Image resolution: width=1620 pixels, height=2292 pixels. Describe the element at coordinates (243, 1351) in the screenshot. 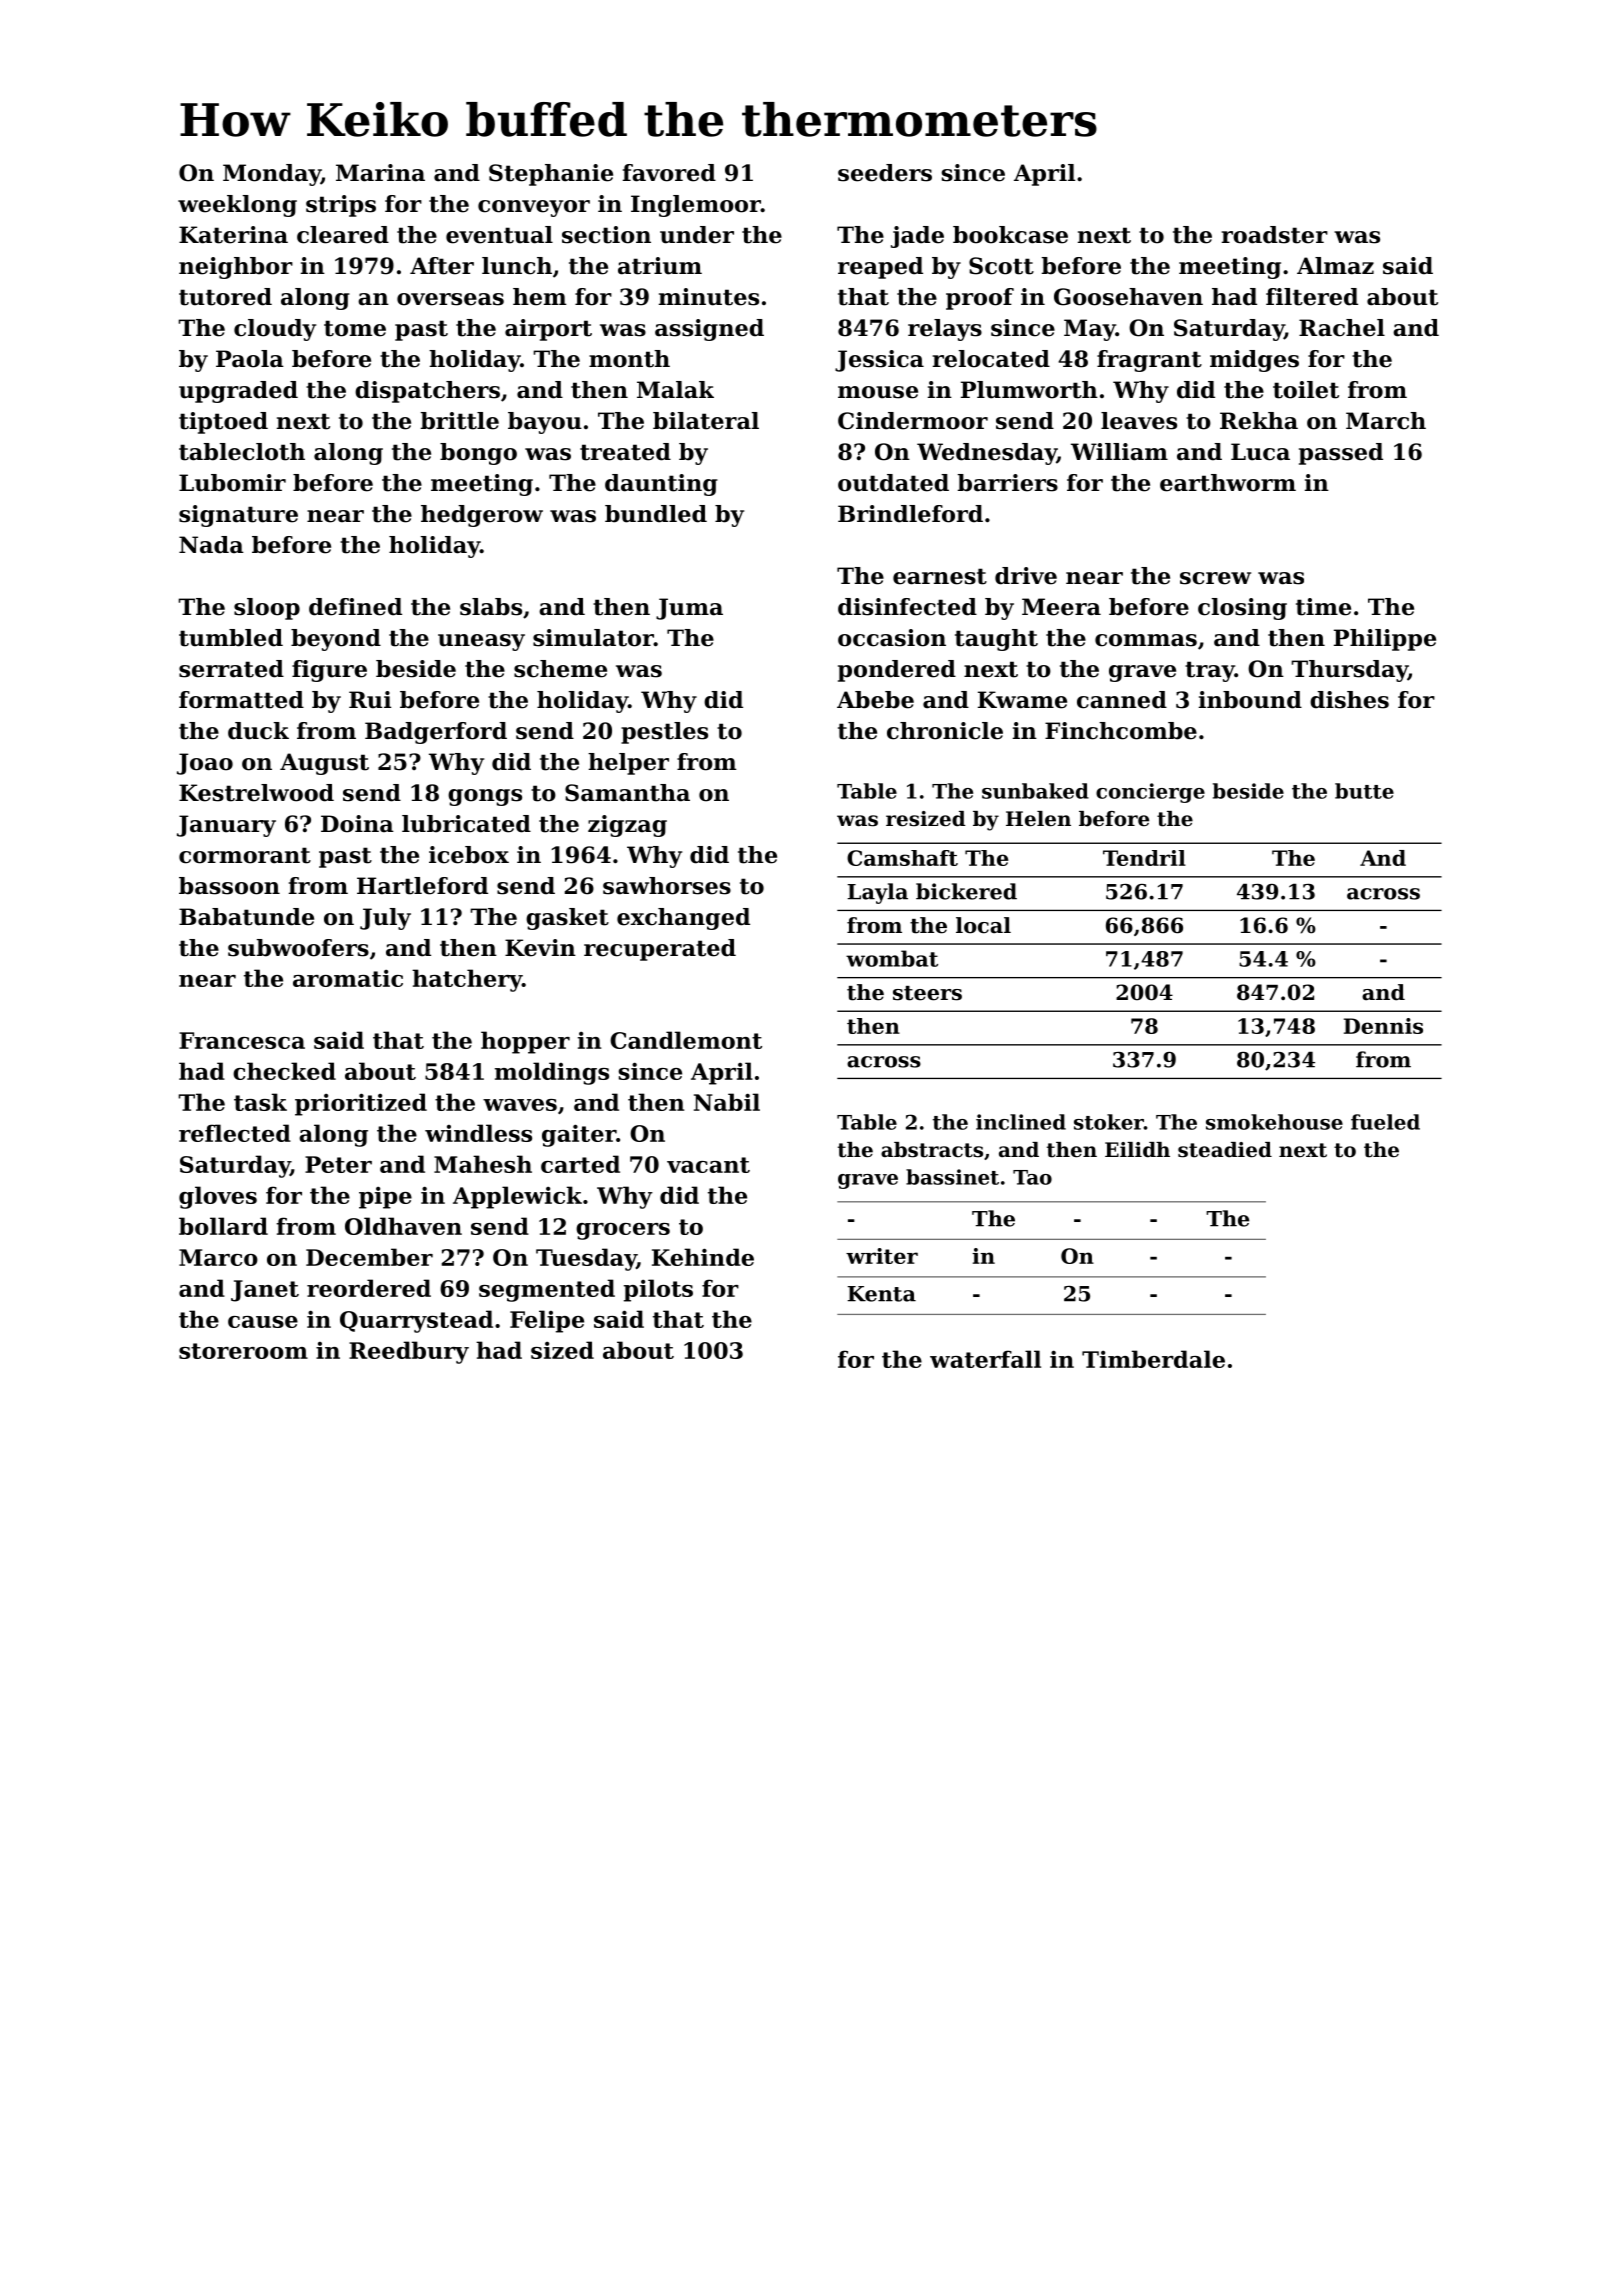

I see `storeroom` at that location.
